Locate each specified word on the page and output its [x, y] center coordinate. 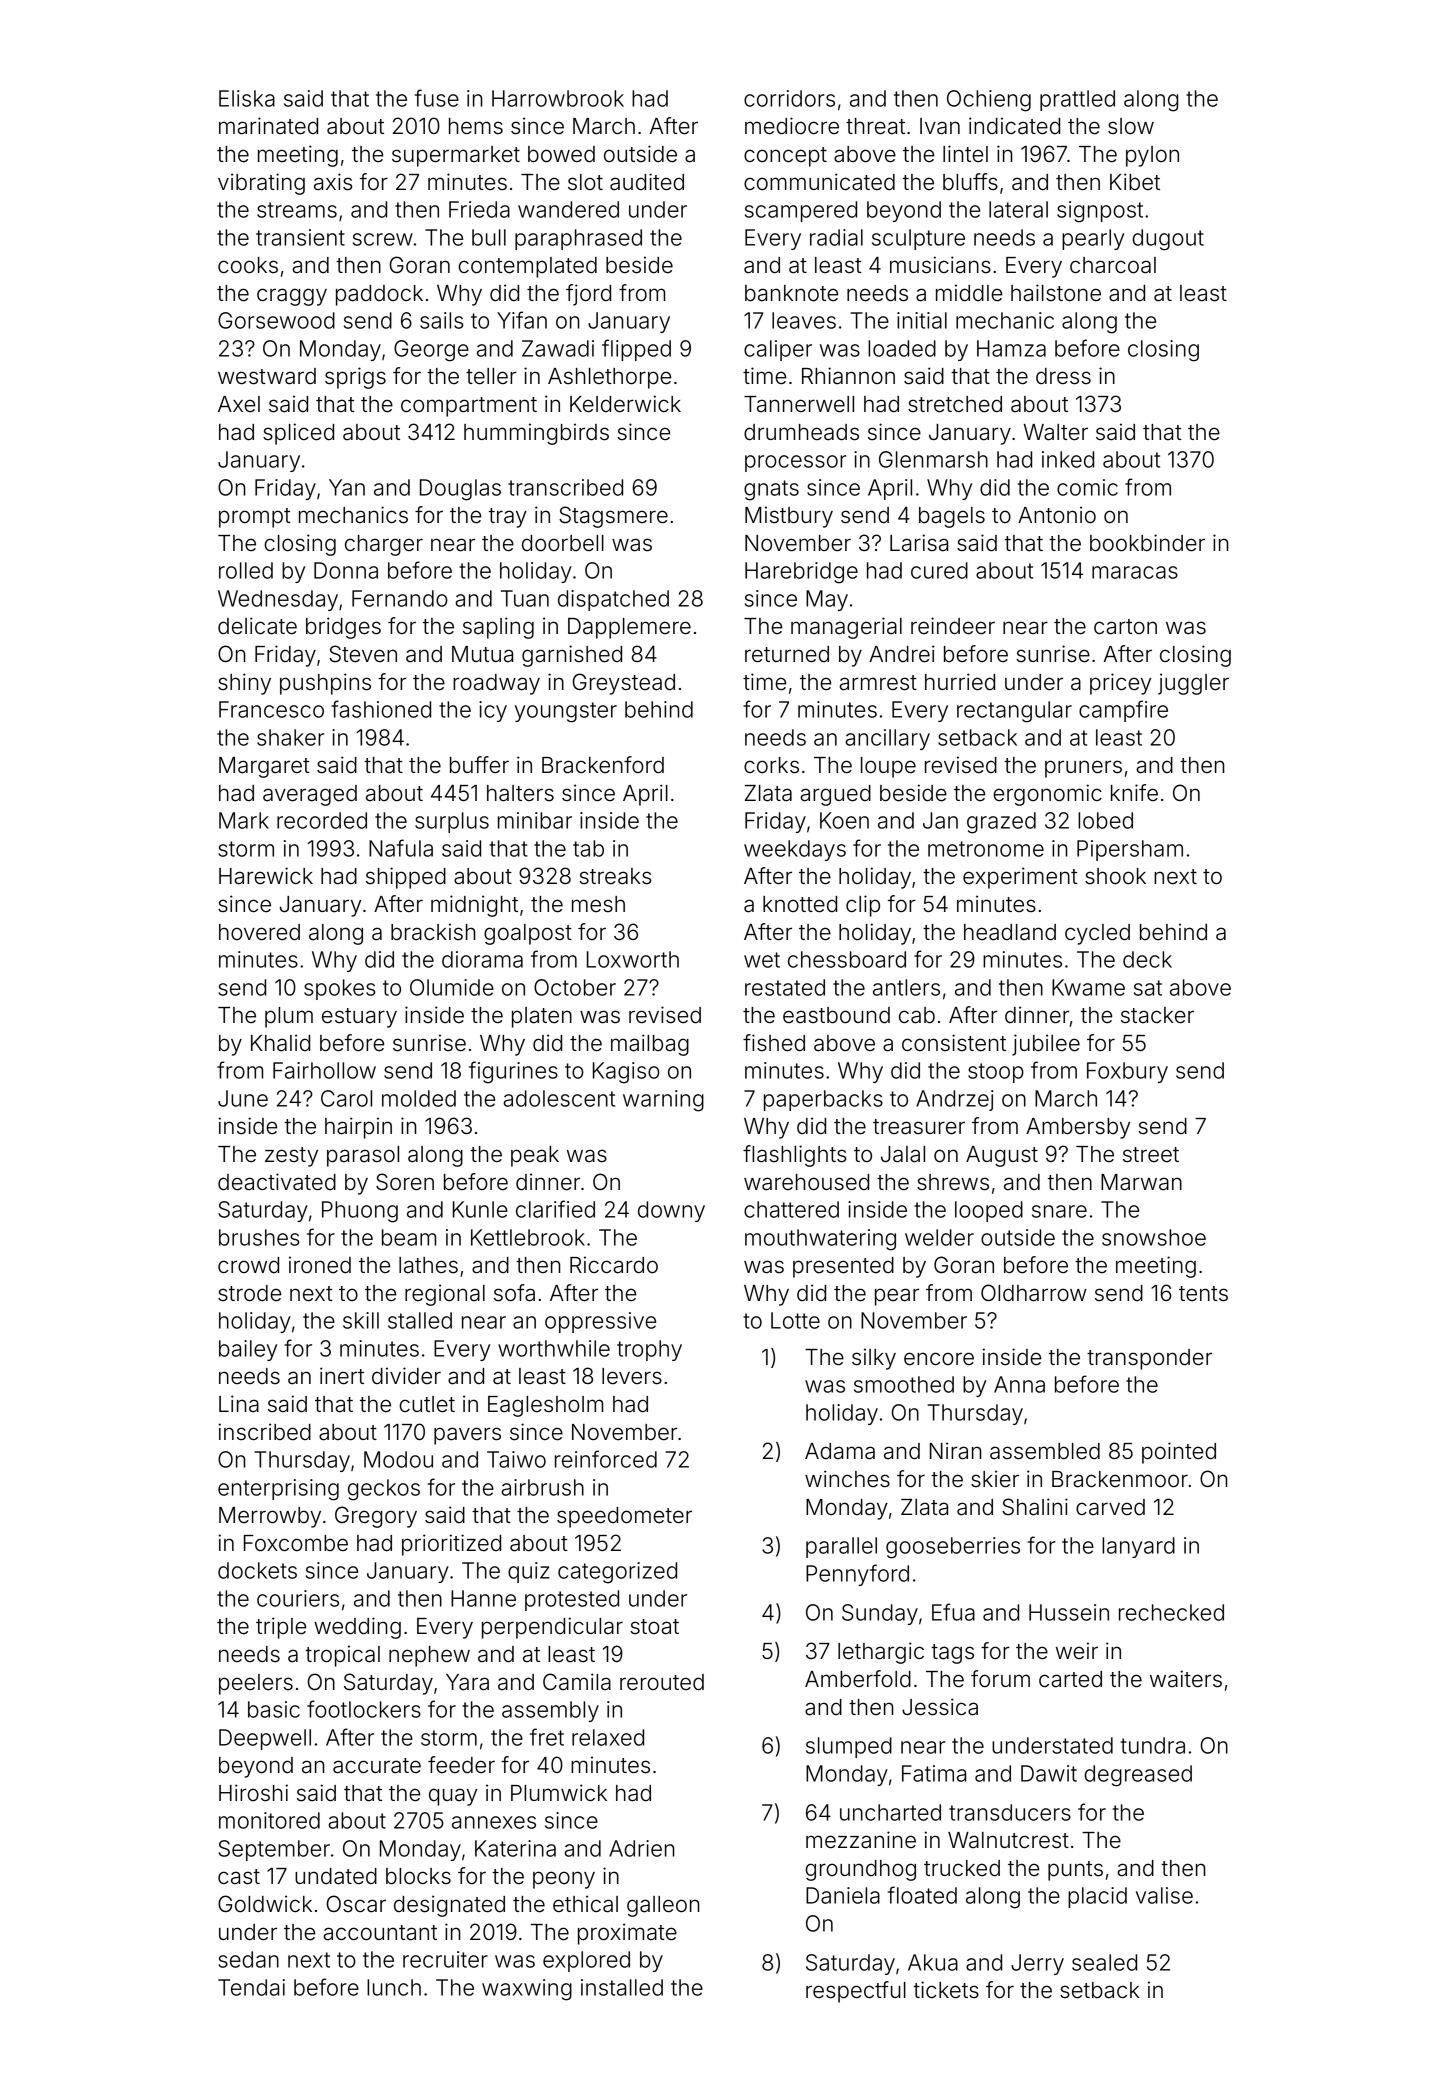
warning [663, 1101]
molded [419, 1098]
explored [586, 1961]
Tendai [251, 1987]
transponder [1149, 1359]
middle [969, 293]
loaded [902, 348]
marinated [268, 126]
